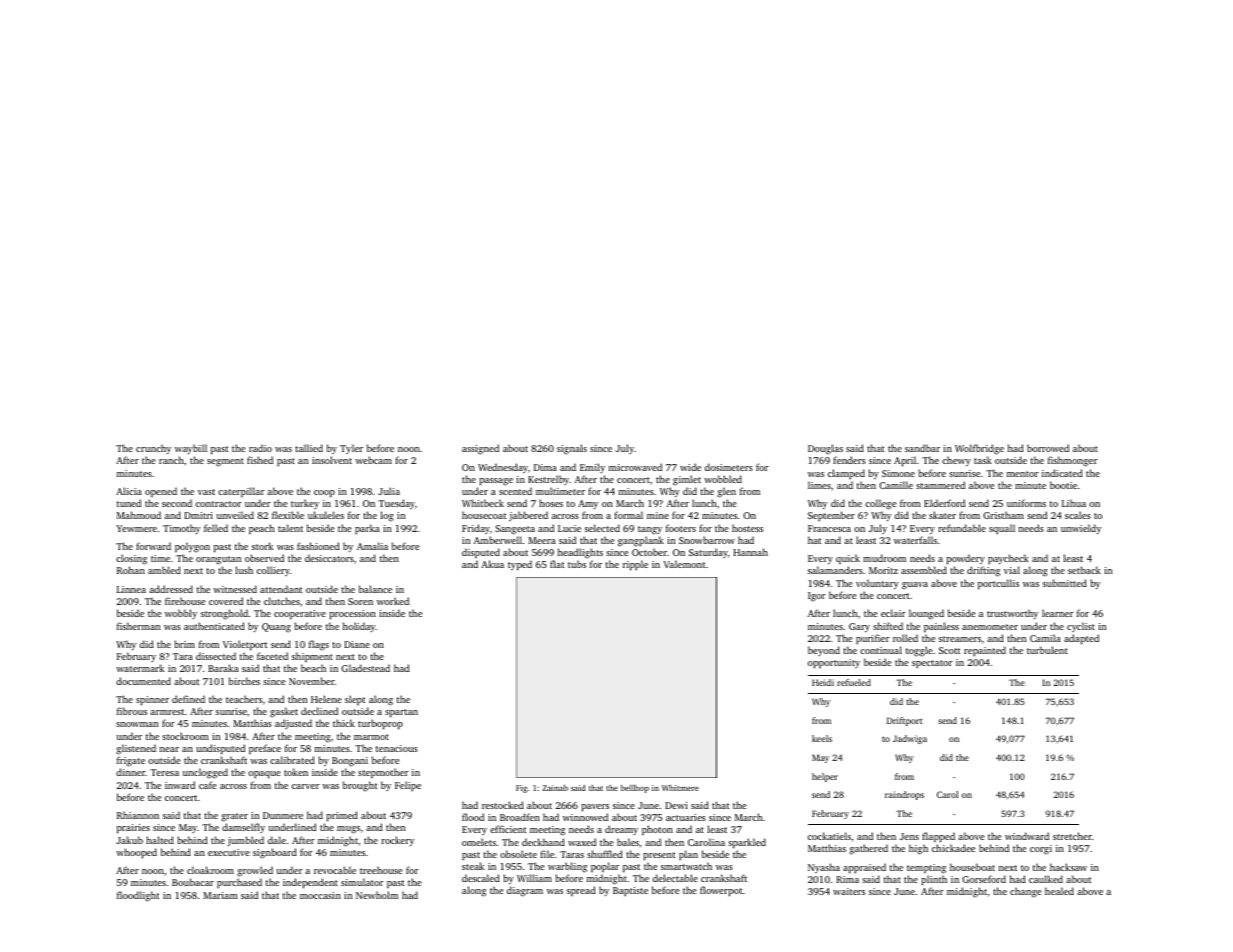 Image resolution: width=1233 pixels, height=952 pixels. What do you see at coordinates (825, 777) in the screenshot?
I see `helper` at bounding box center [825, 777].
